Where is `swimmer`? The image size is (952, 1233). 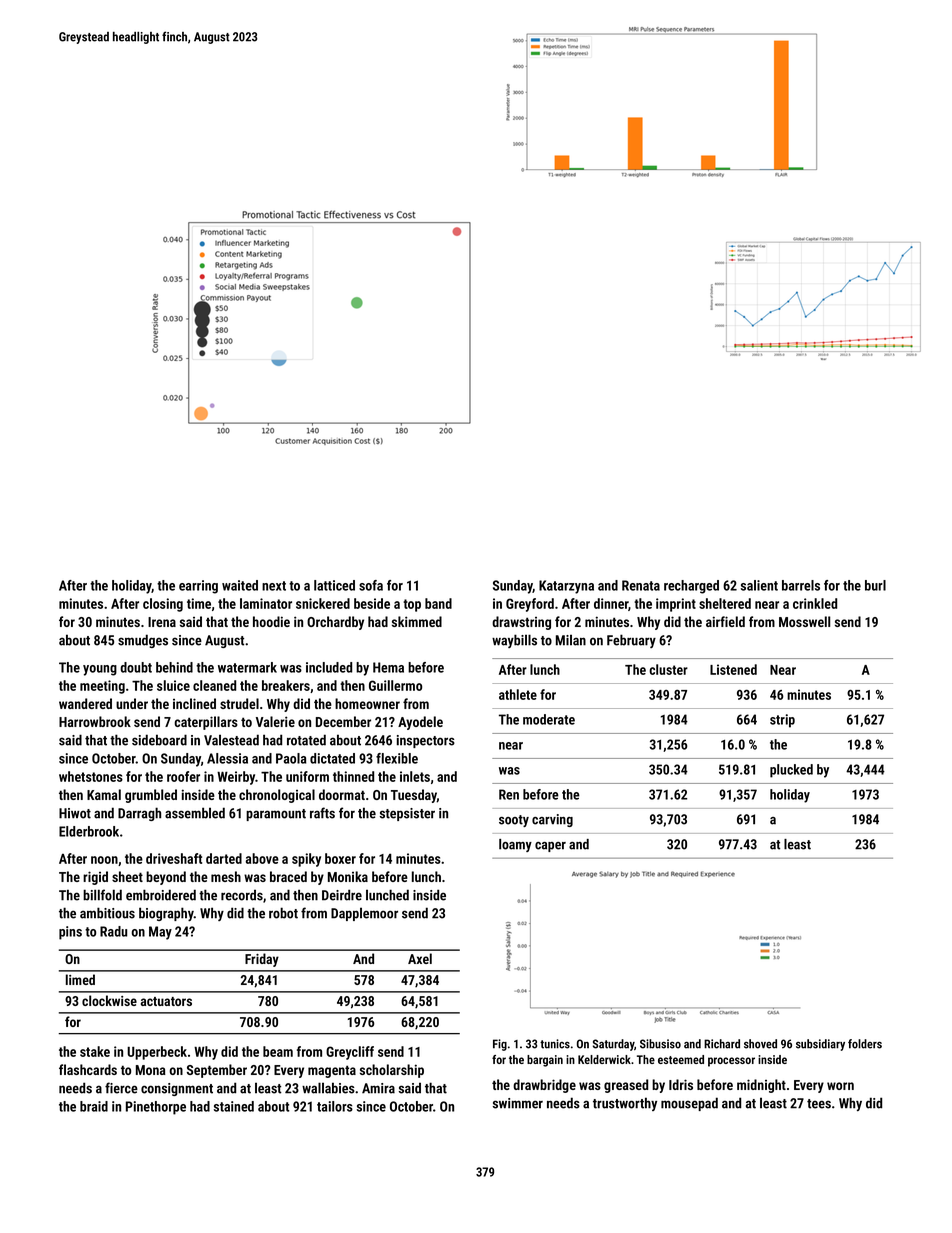
swimmer is located at coordinates (518, 1103).
